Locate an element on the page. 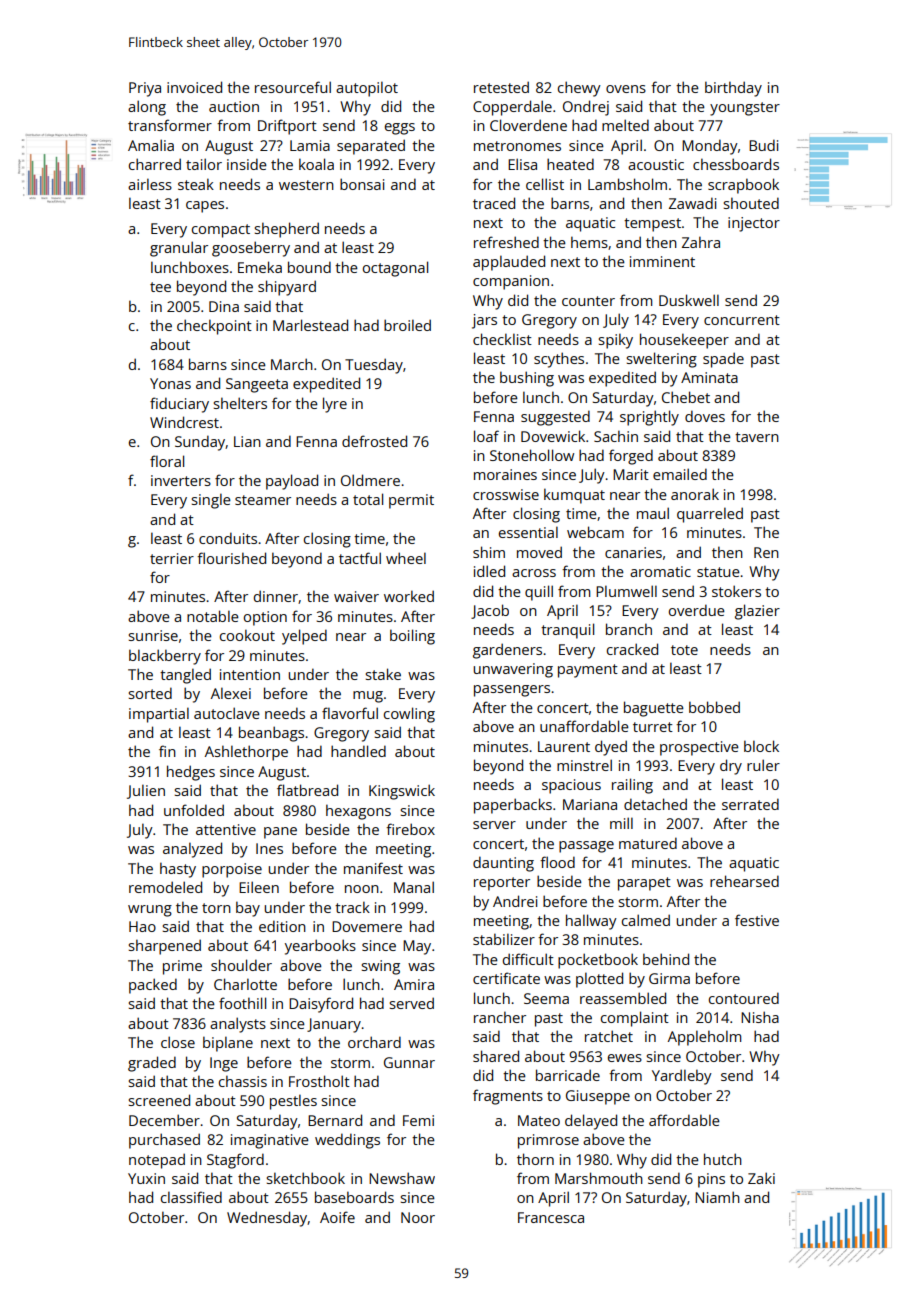 The image size is (908, 1316). cowling is located at coordinates (409, 715).
